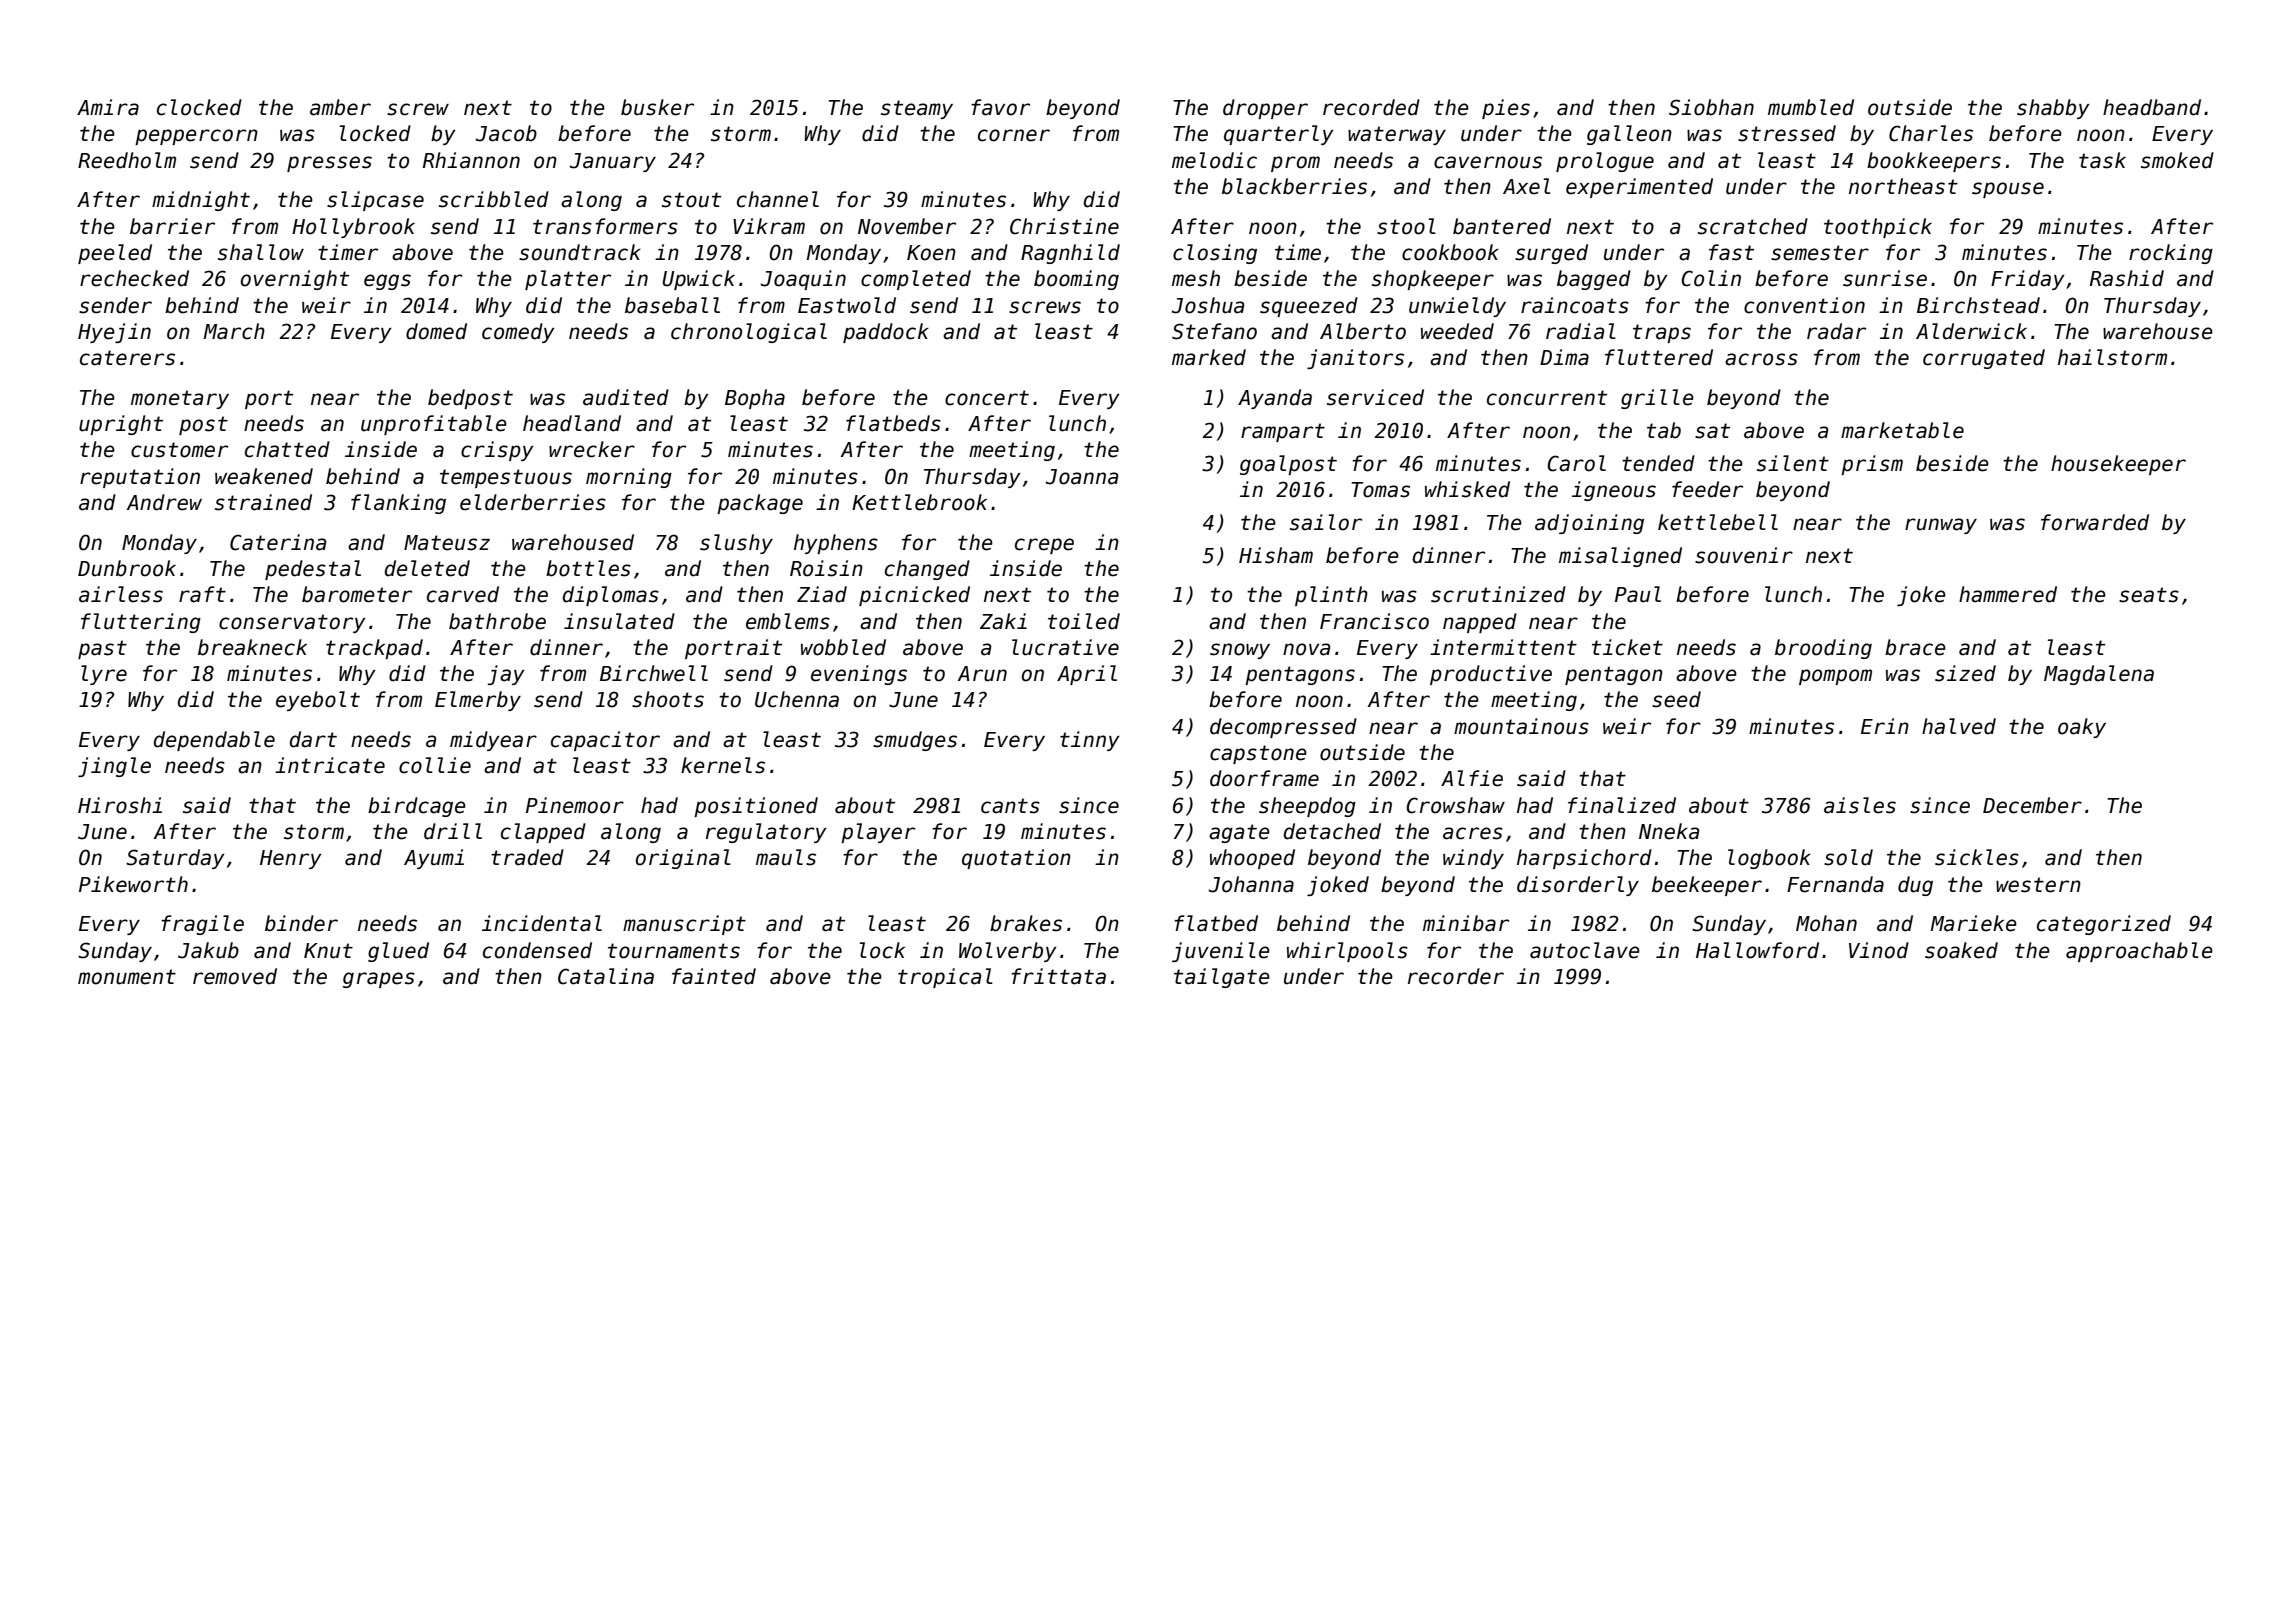 The height and width of the screenshot is (1620, 2292). What do you see at coordinates (1450, 252) in the screenshot?
I see `cookbook` at bounding box center [1450, 252].
